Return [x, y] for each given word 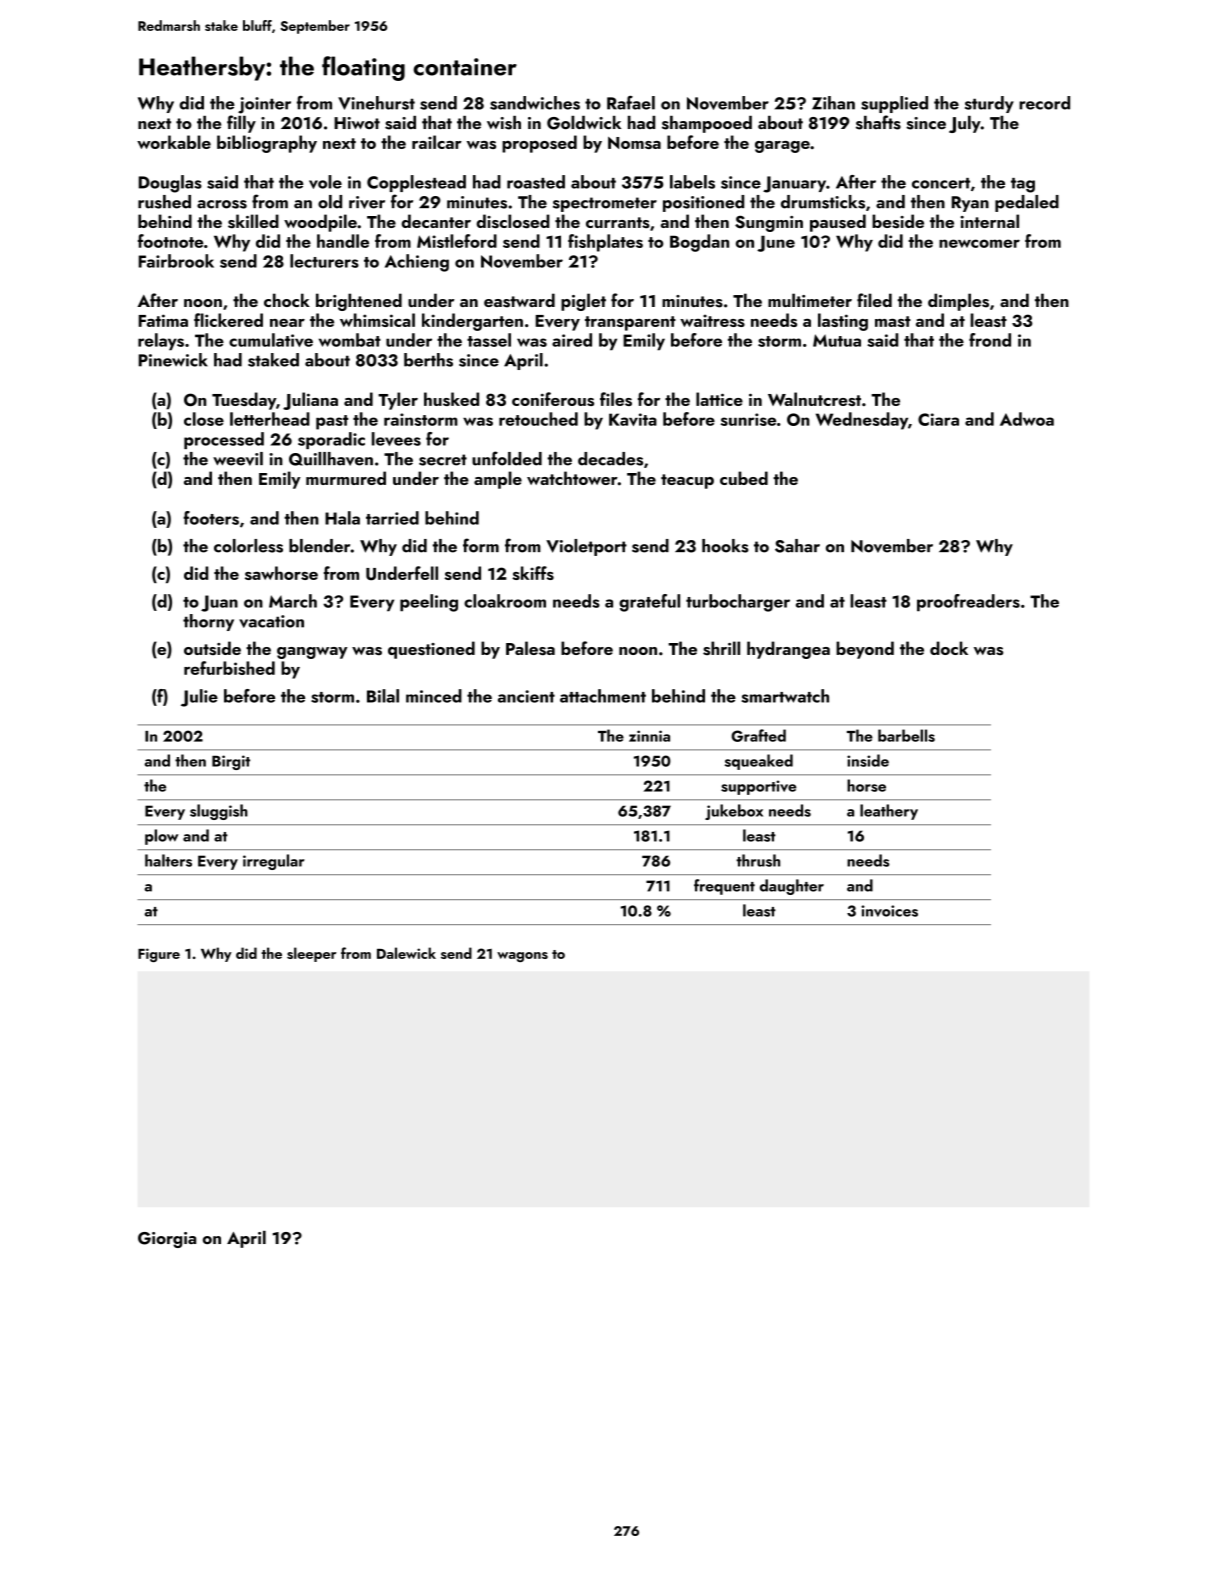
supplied [894, 104]
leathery [889, 812]
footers [211, 518]
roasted [536, 182]
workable [174, 142]
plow [161, 837]
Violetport [586, 547]
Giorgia [167, 1240]
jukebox [734, 812]
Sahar [797, 546]
